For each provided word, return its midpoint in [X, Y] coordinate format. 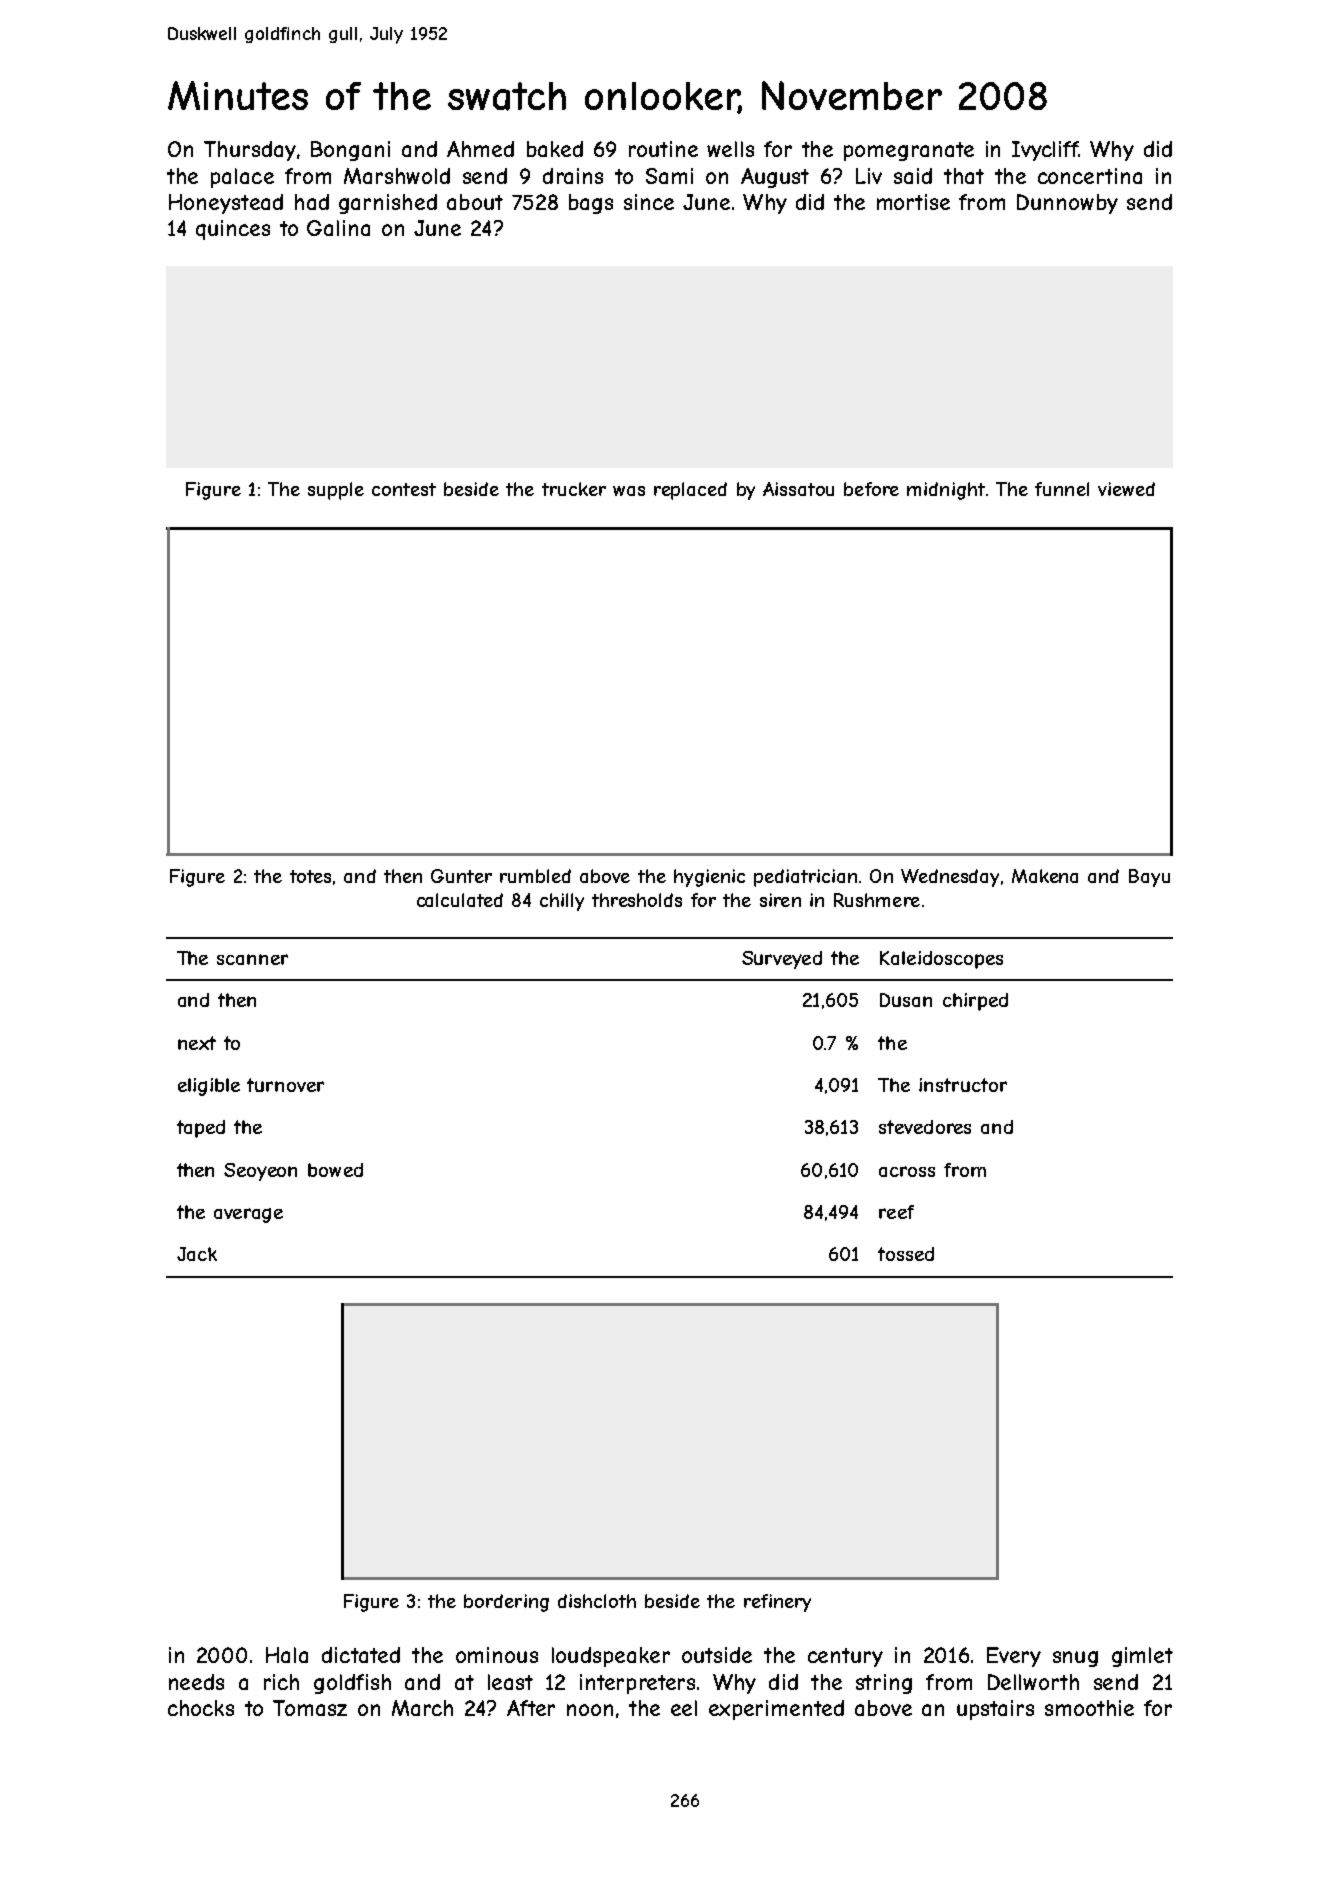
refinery [777, 1603]
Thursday [250, 151]
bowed [335, 1170]
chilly [562, 902]
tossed [906, 1254]
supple [336, 491]
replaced [690, 491]
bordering [506, 1603]
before [871, 489]
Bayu [1149, 878]
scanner [252, 959]
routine [663, 149]
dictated [361, 1655]
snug [1075, 1659]
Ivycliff [1045, 151]
